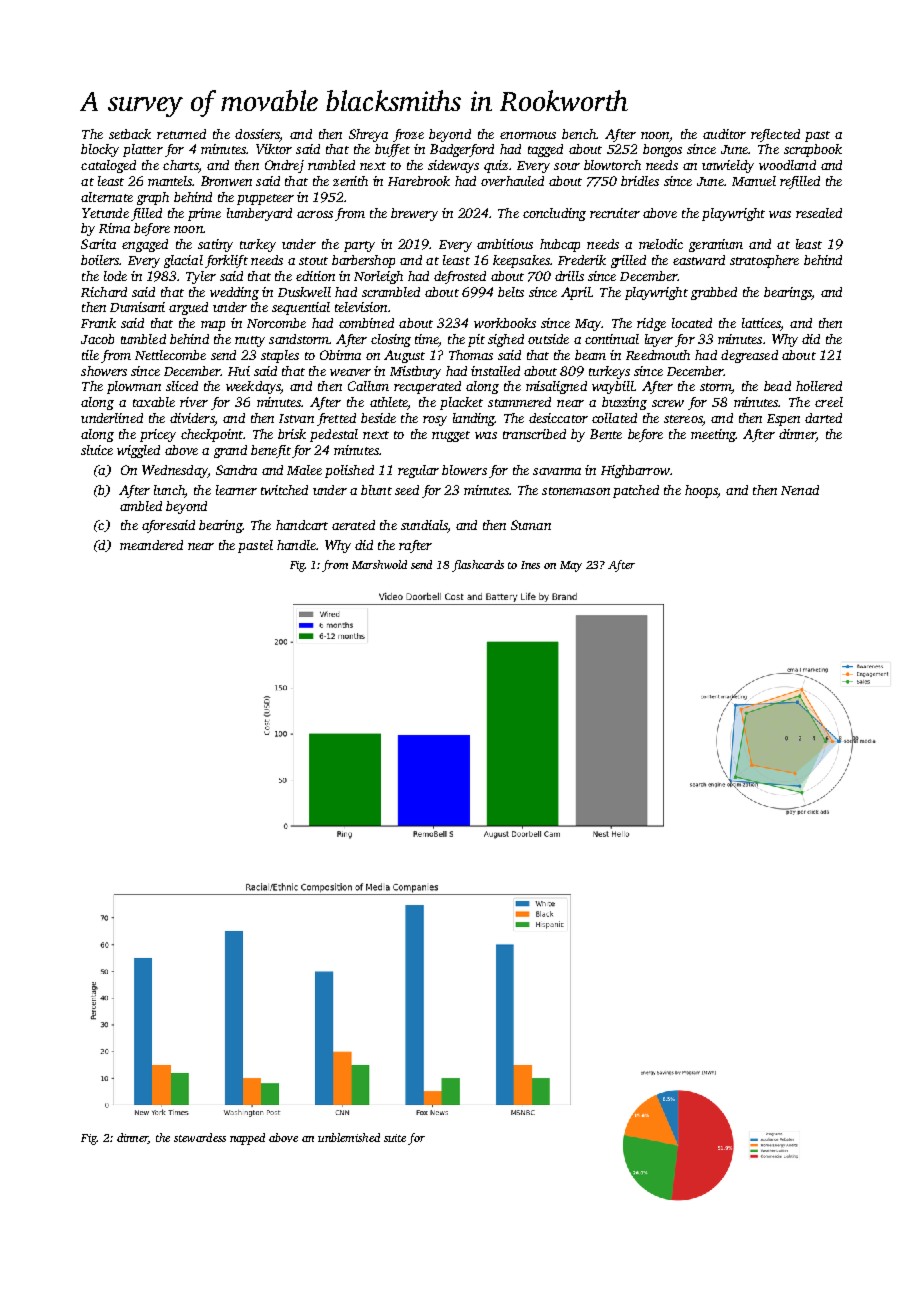  I want to click on unwieldy, so click(728, 166).
